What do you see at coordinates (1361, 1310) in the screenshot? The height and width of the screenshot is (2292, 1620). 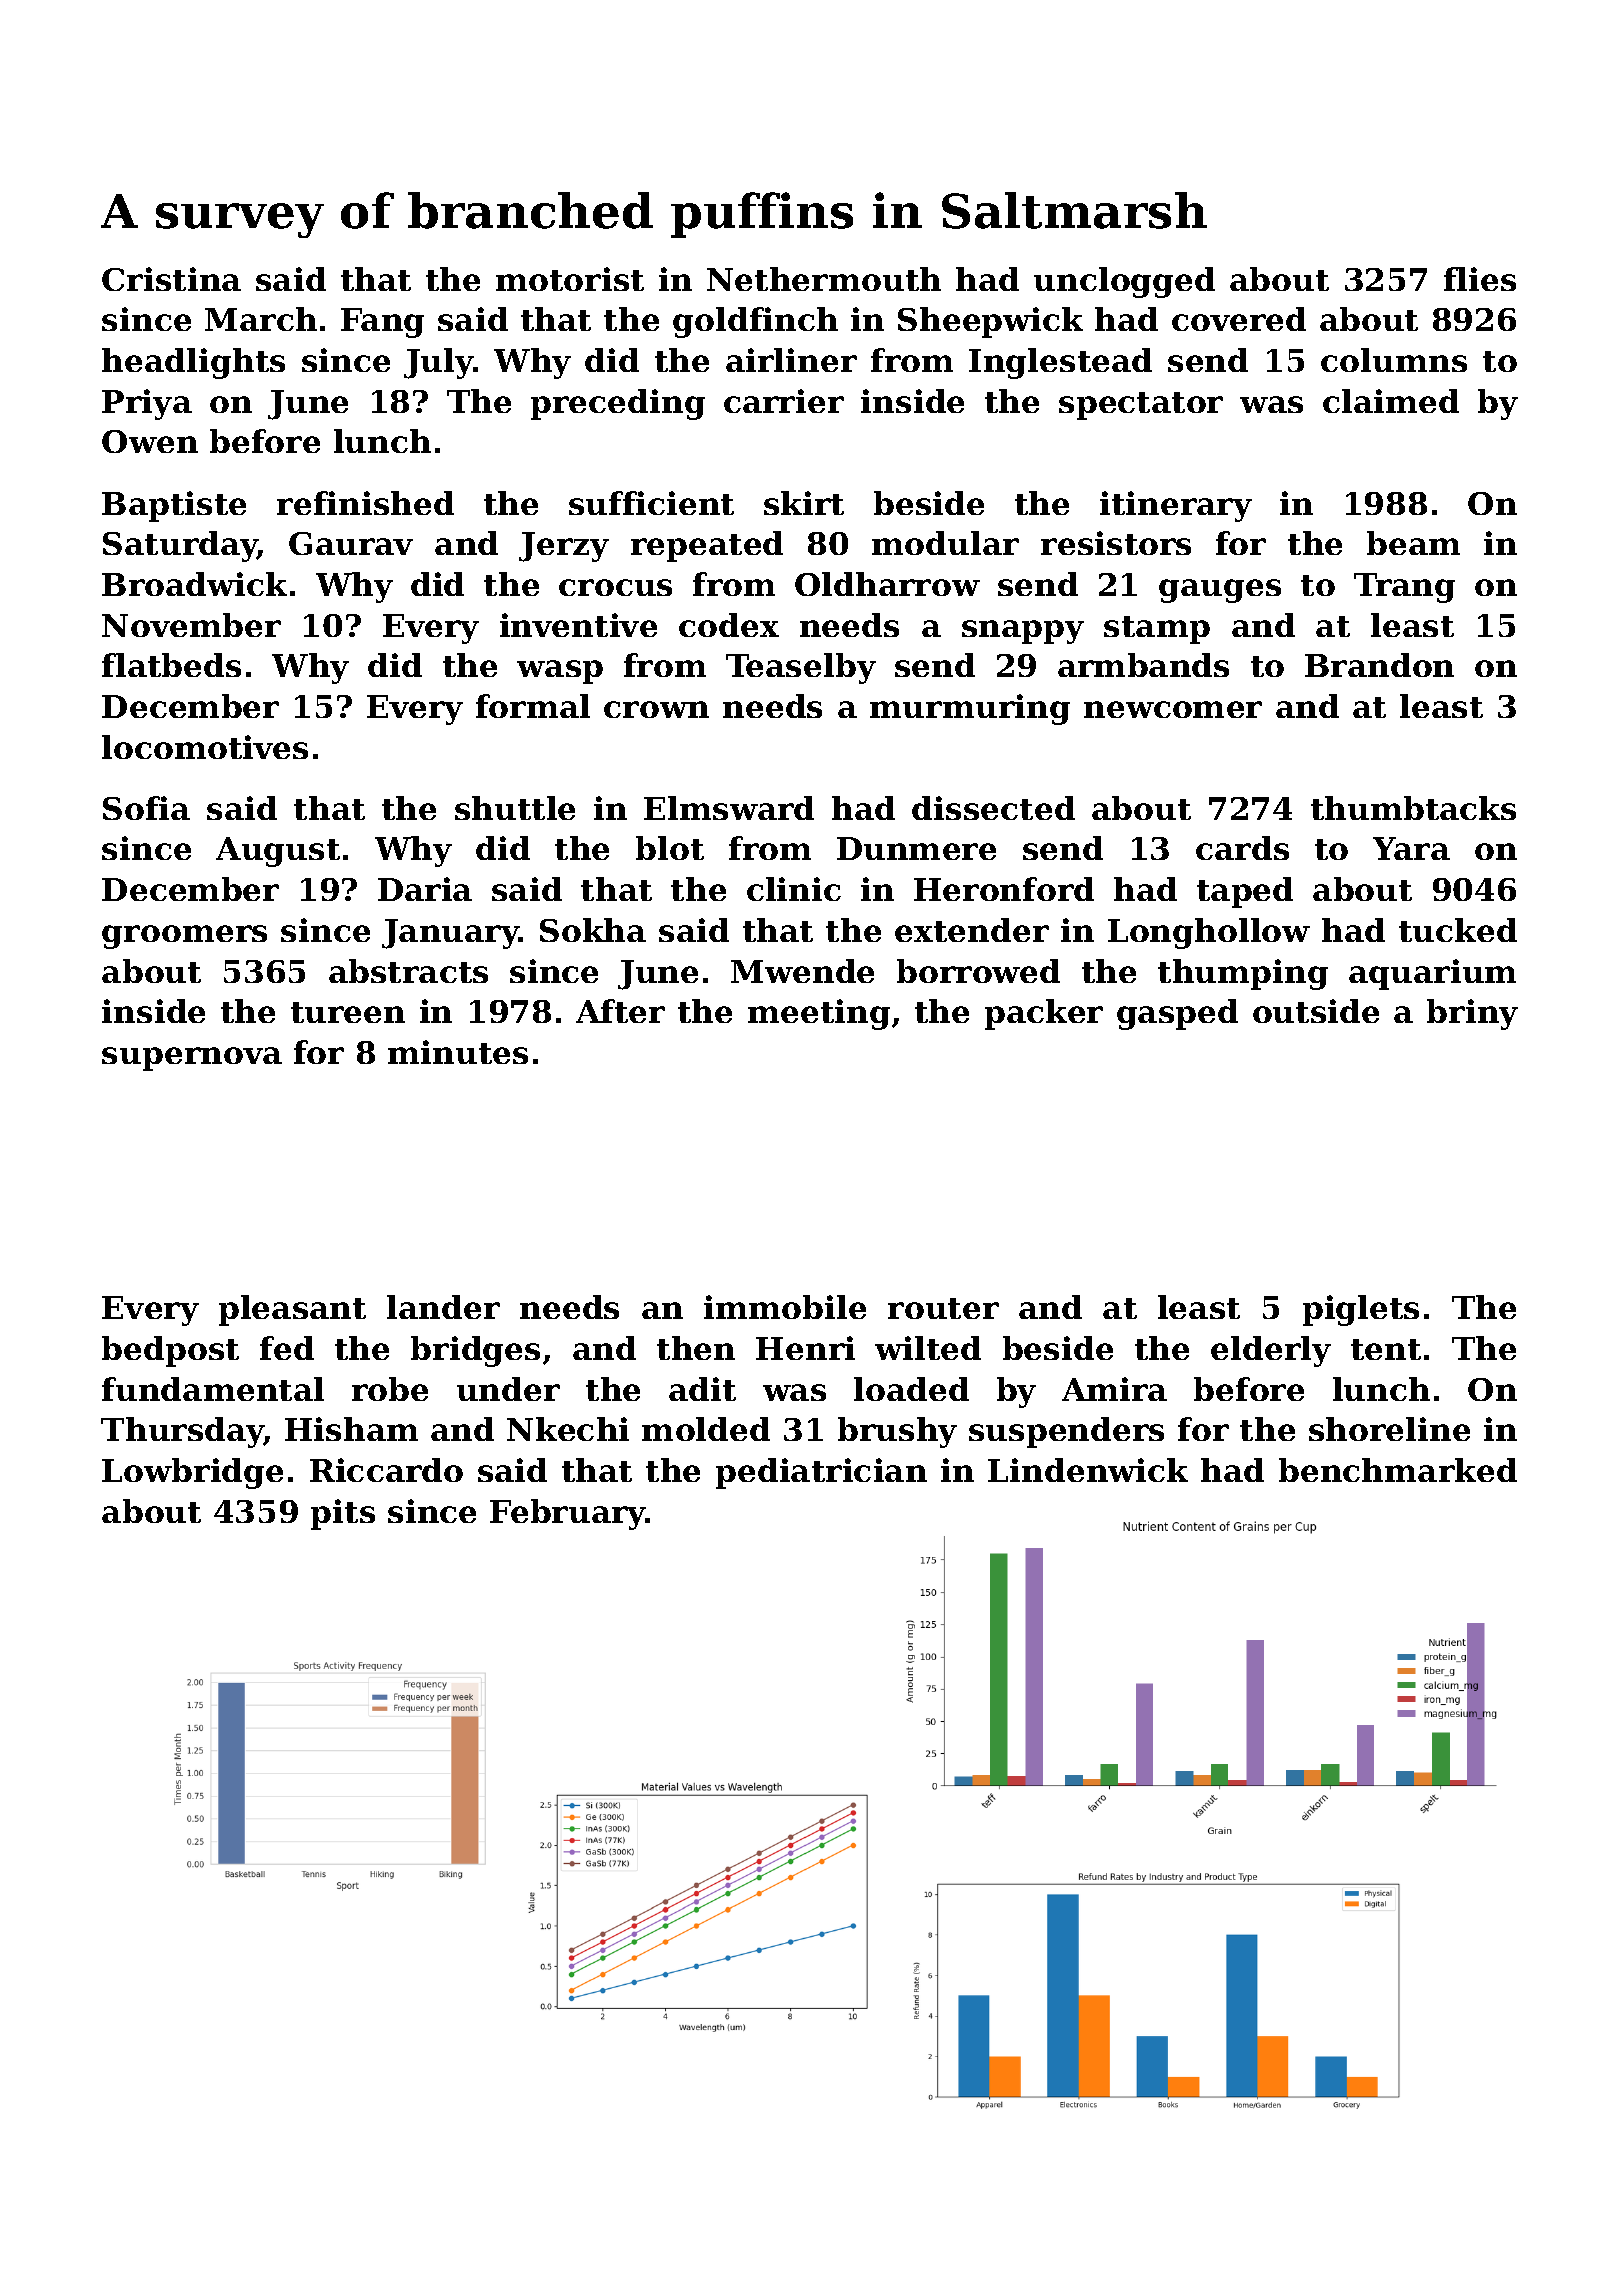 I see `piglets` at bounding box center [1361, 1310].
